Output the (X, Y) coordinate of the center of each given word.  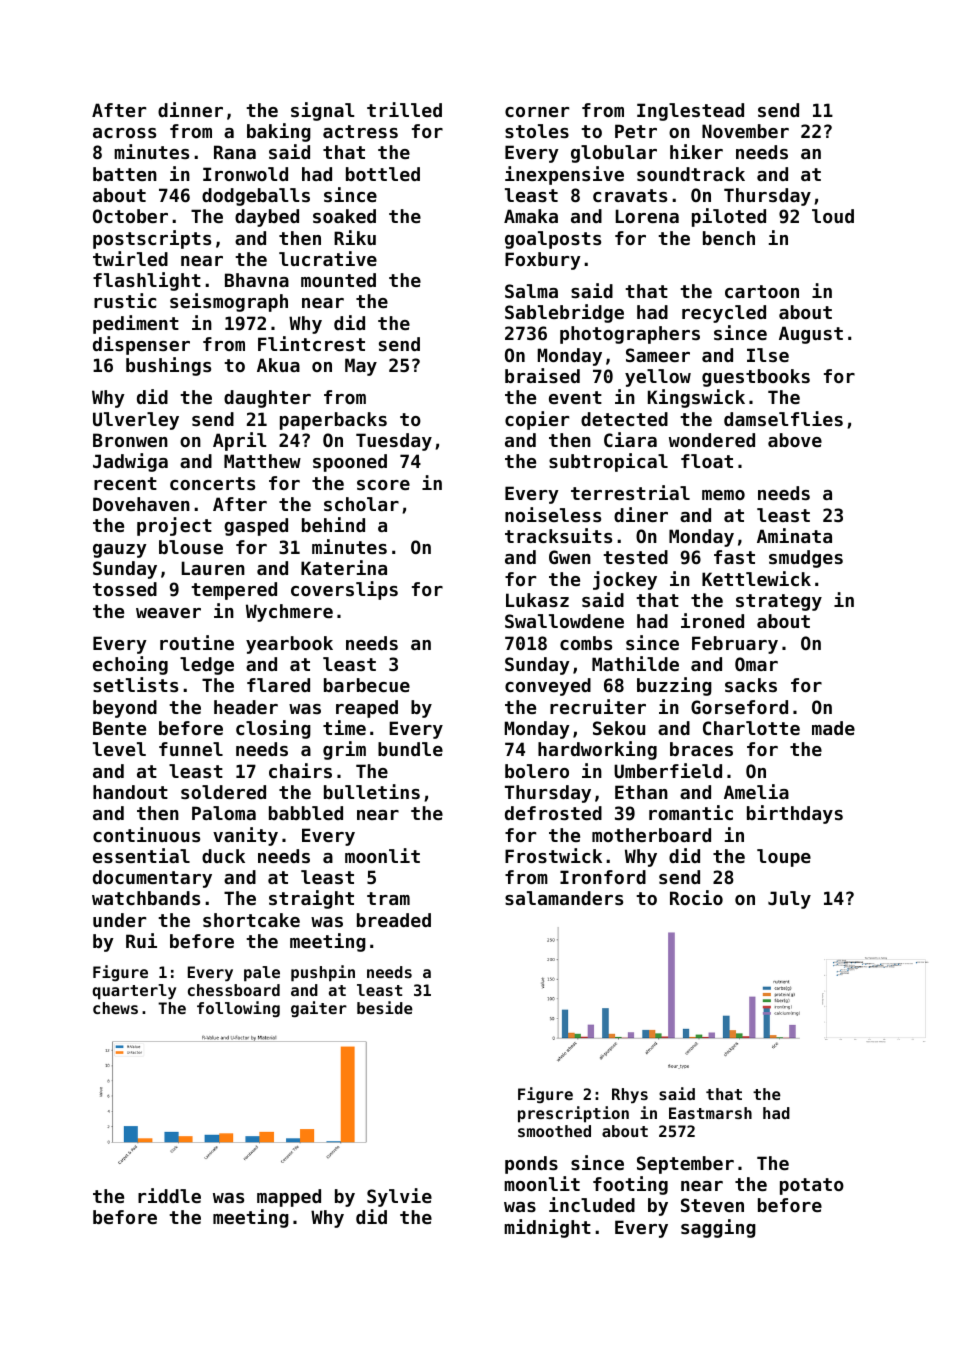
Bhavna (257, 280)
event (575, 397)
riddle (169, 1195)
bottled (383, 174)
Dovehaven (141, 504)
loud (833, 216)
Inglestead (690, 112)
